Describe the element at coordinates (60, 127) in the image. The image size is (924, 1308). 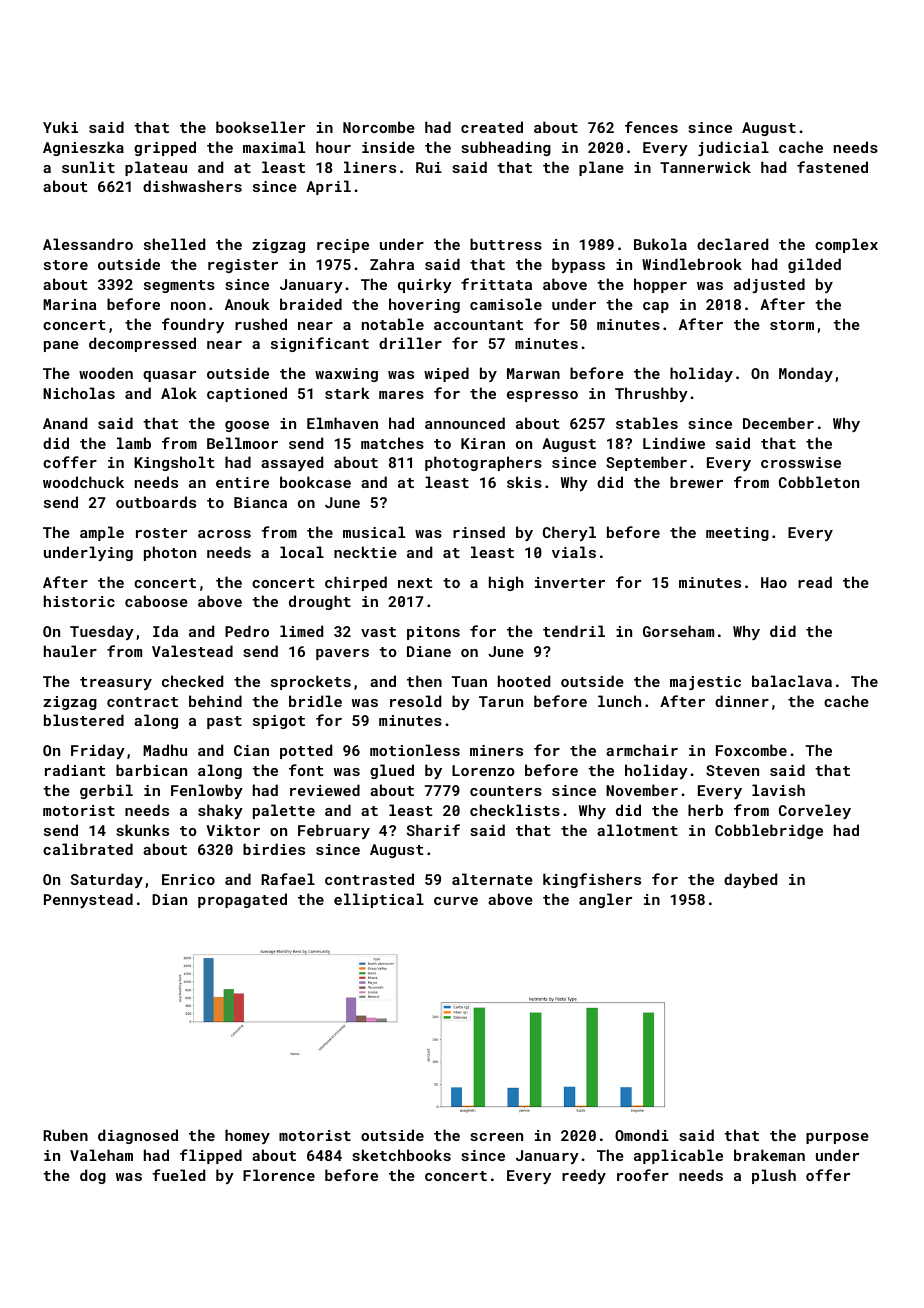
I see `Yuki` at that location.
